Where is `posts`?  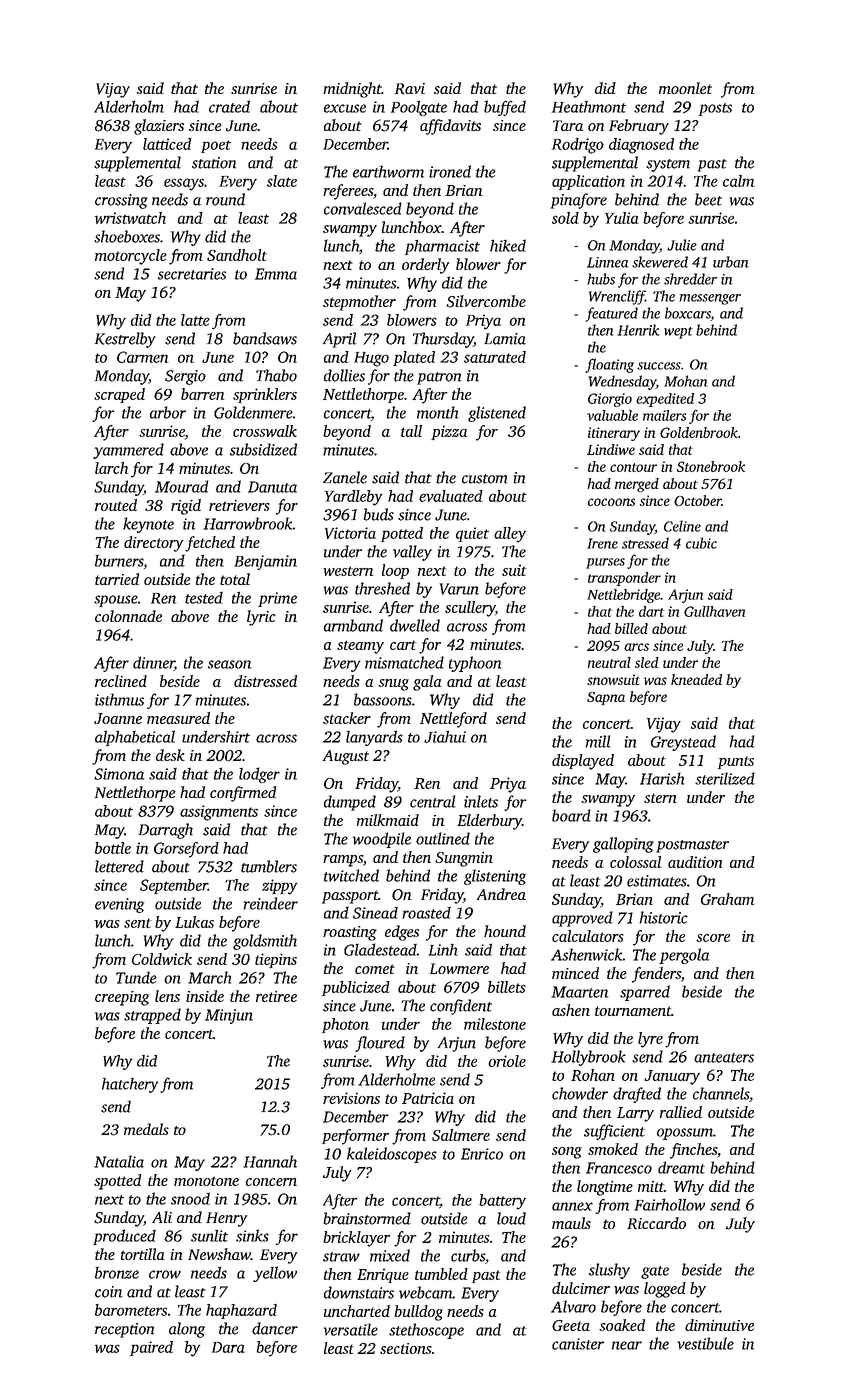 posts is located at coordinates (715, 109).
